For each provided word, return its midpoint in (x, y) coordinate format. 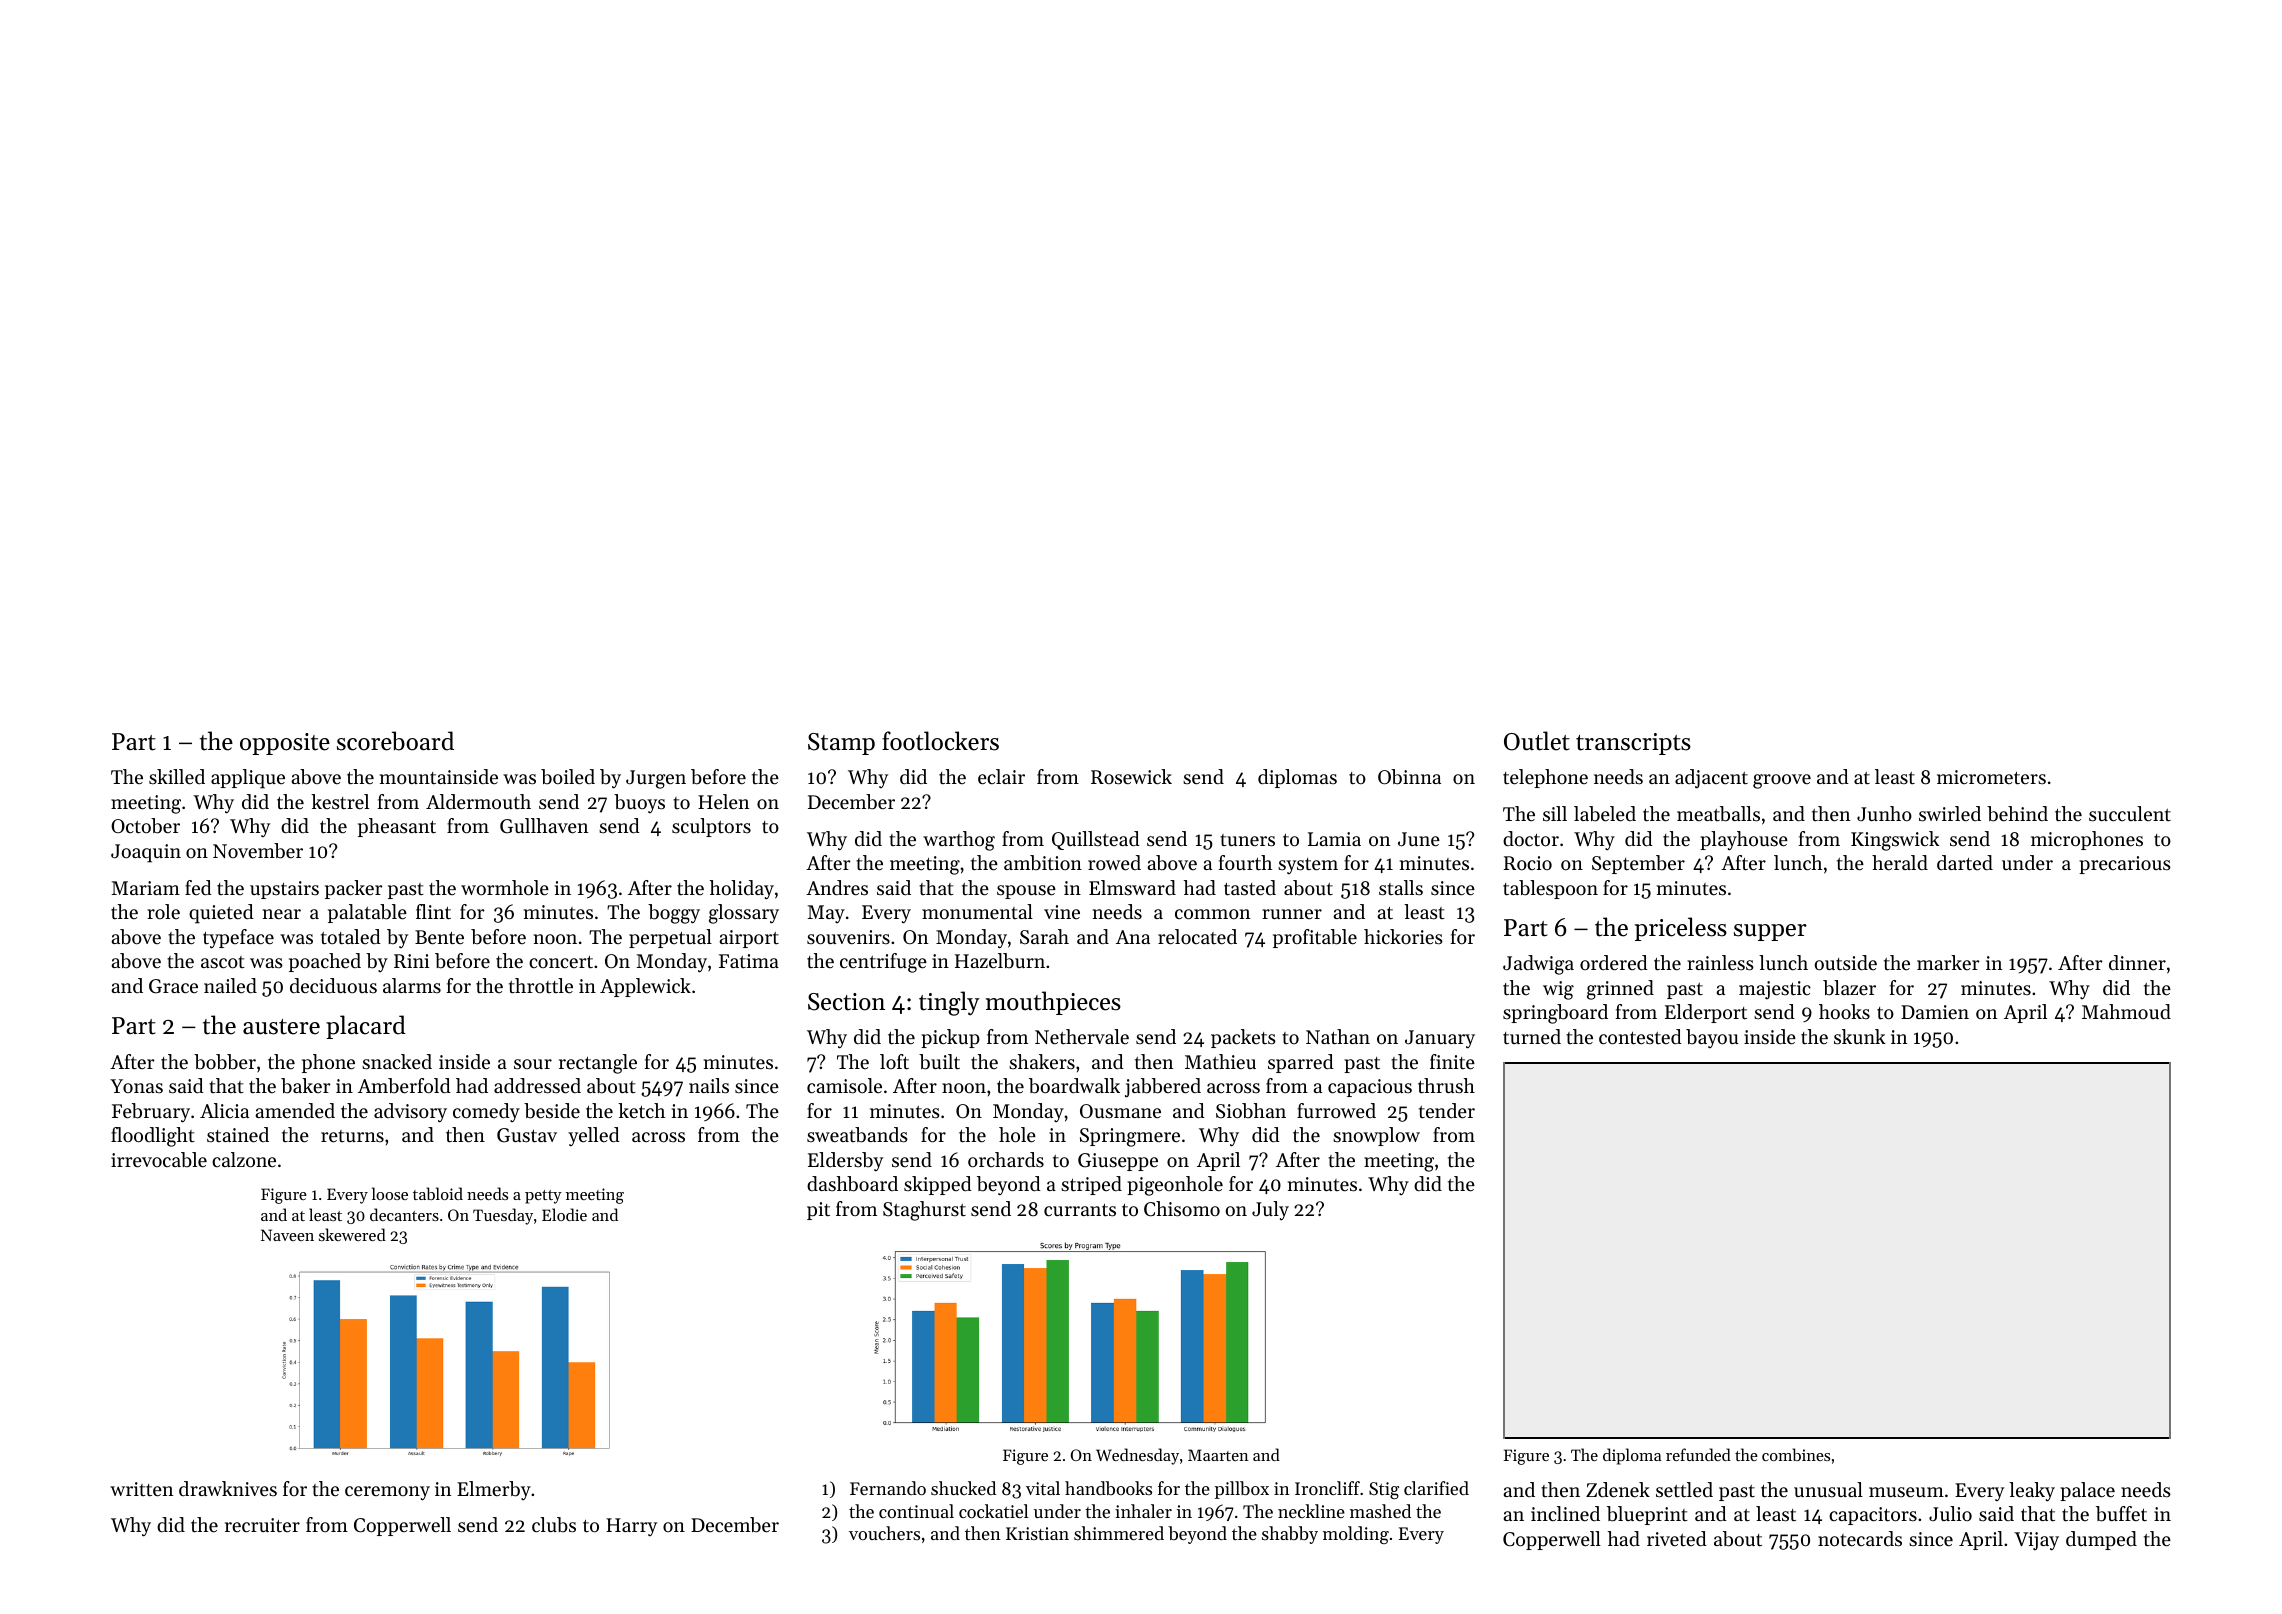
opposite (285, 744)
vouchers (884, 1533)
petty (543, 1197)
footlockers (940, 741)
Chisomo (1182, 1209)
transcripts (1633, 744)
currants (1080, 1210)
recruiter (262, 1525)
